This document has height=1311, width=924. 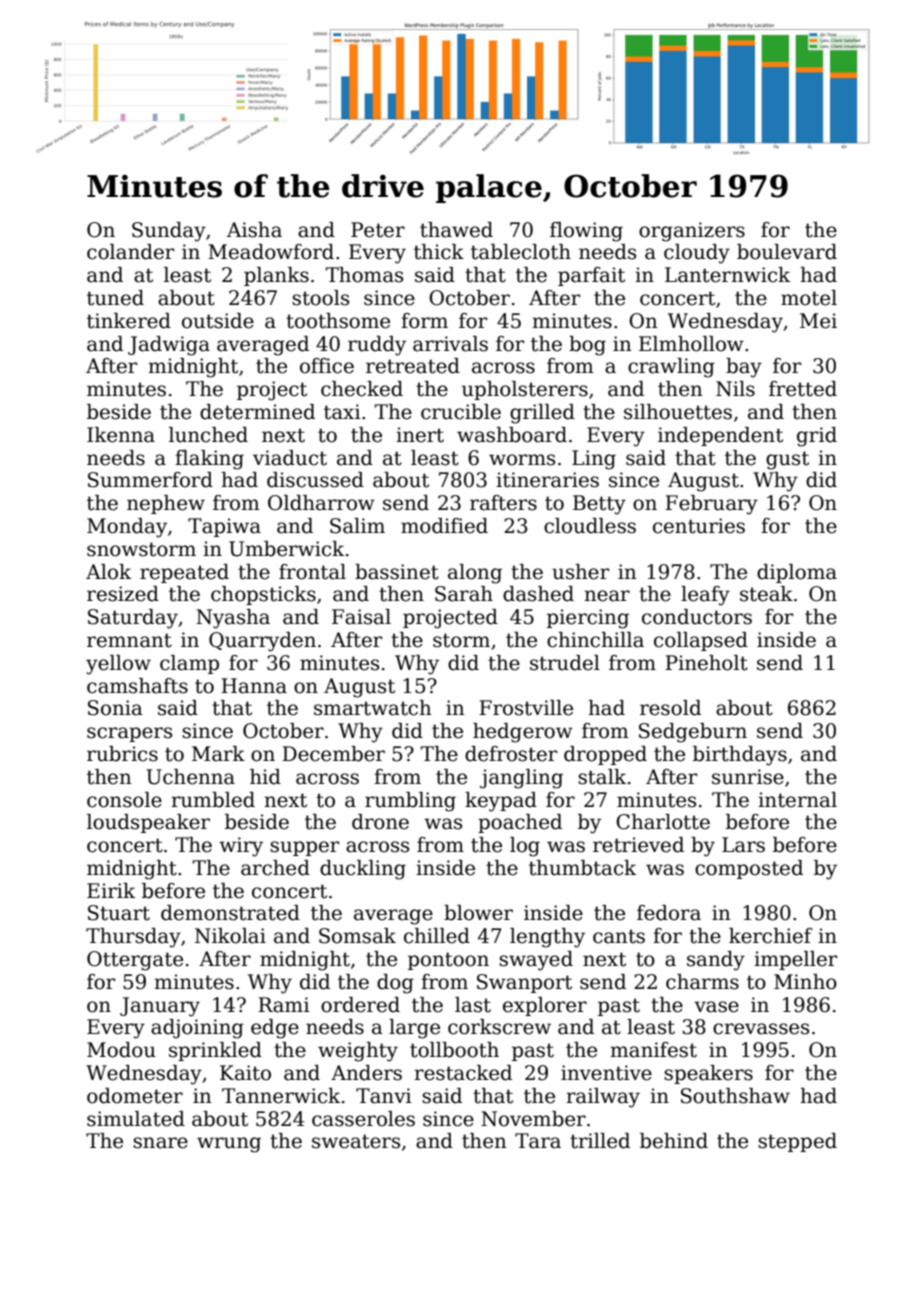 What do you see at coordinates (670, 708) in the document?
I see `resold` at bounding box center [670, 708].
